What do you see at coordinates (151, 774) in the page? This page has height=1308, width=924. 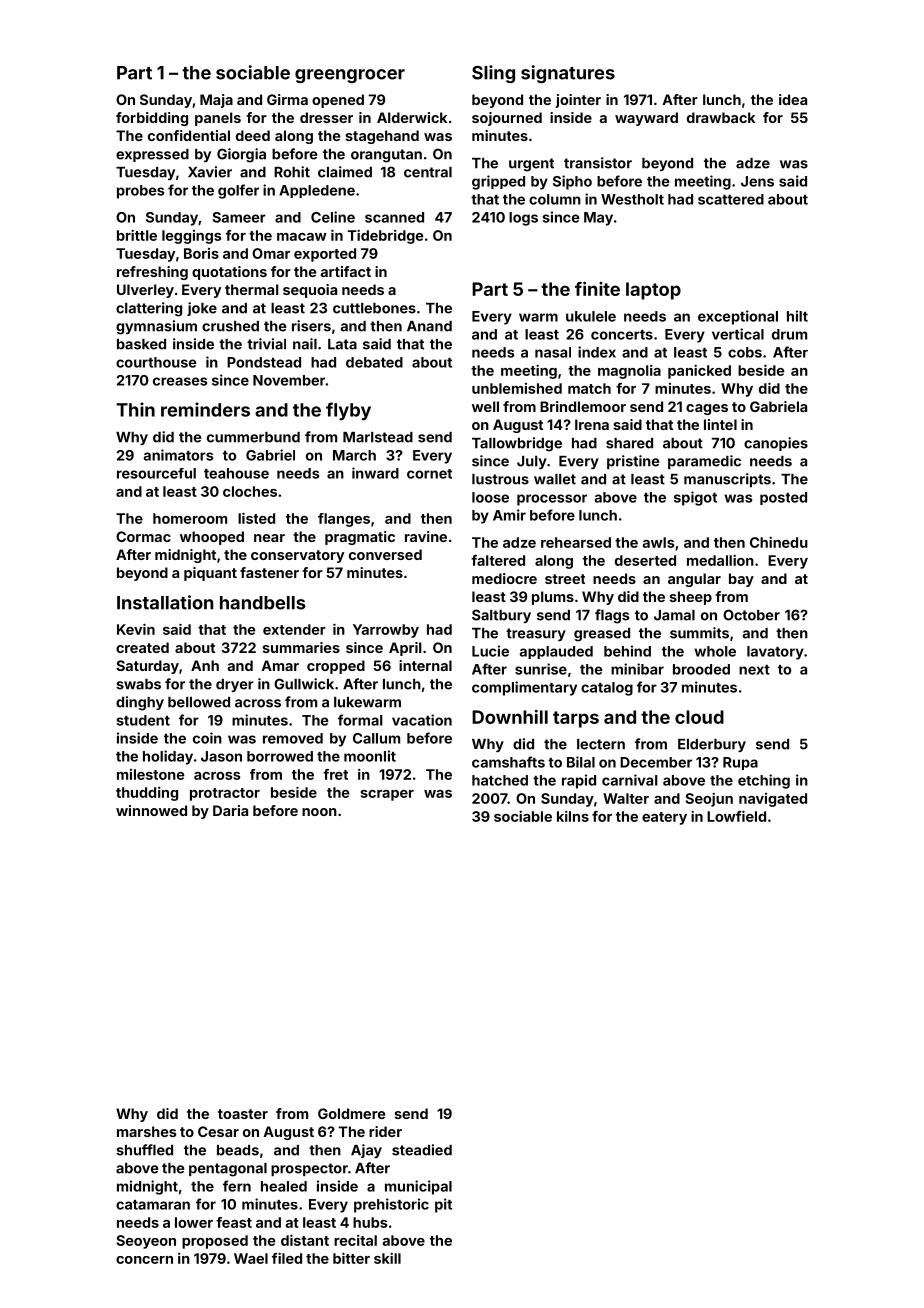 I see `milestone` at bounding box center [151, 774].
